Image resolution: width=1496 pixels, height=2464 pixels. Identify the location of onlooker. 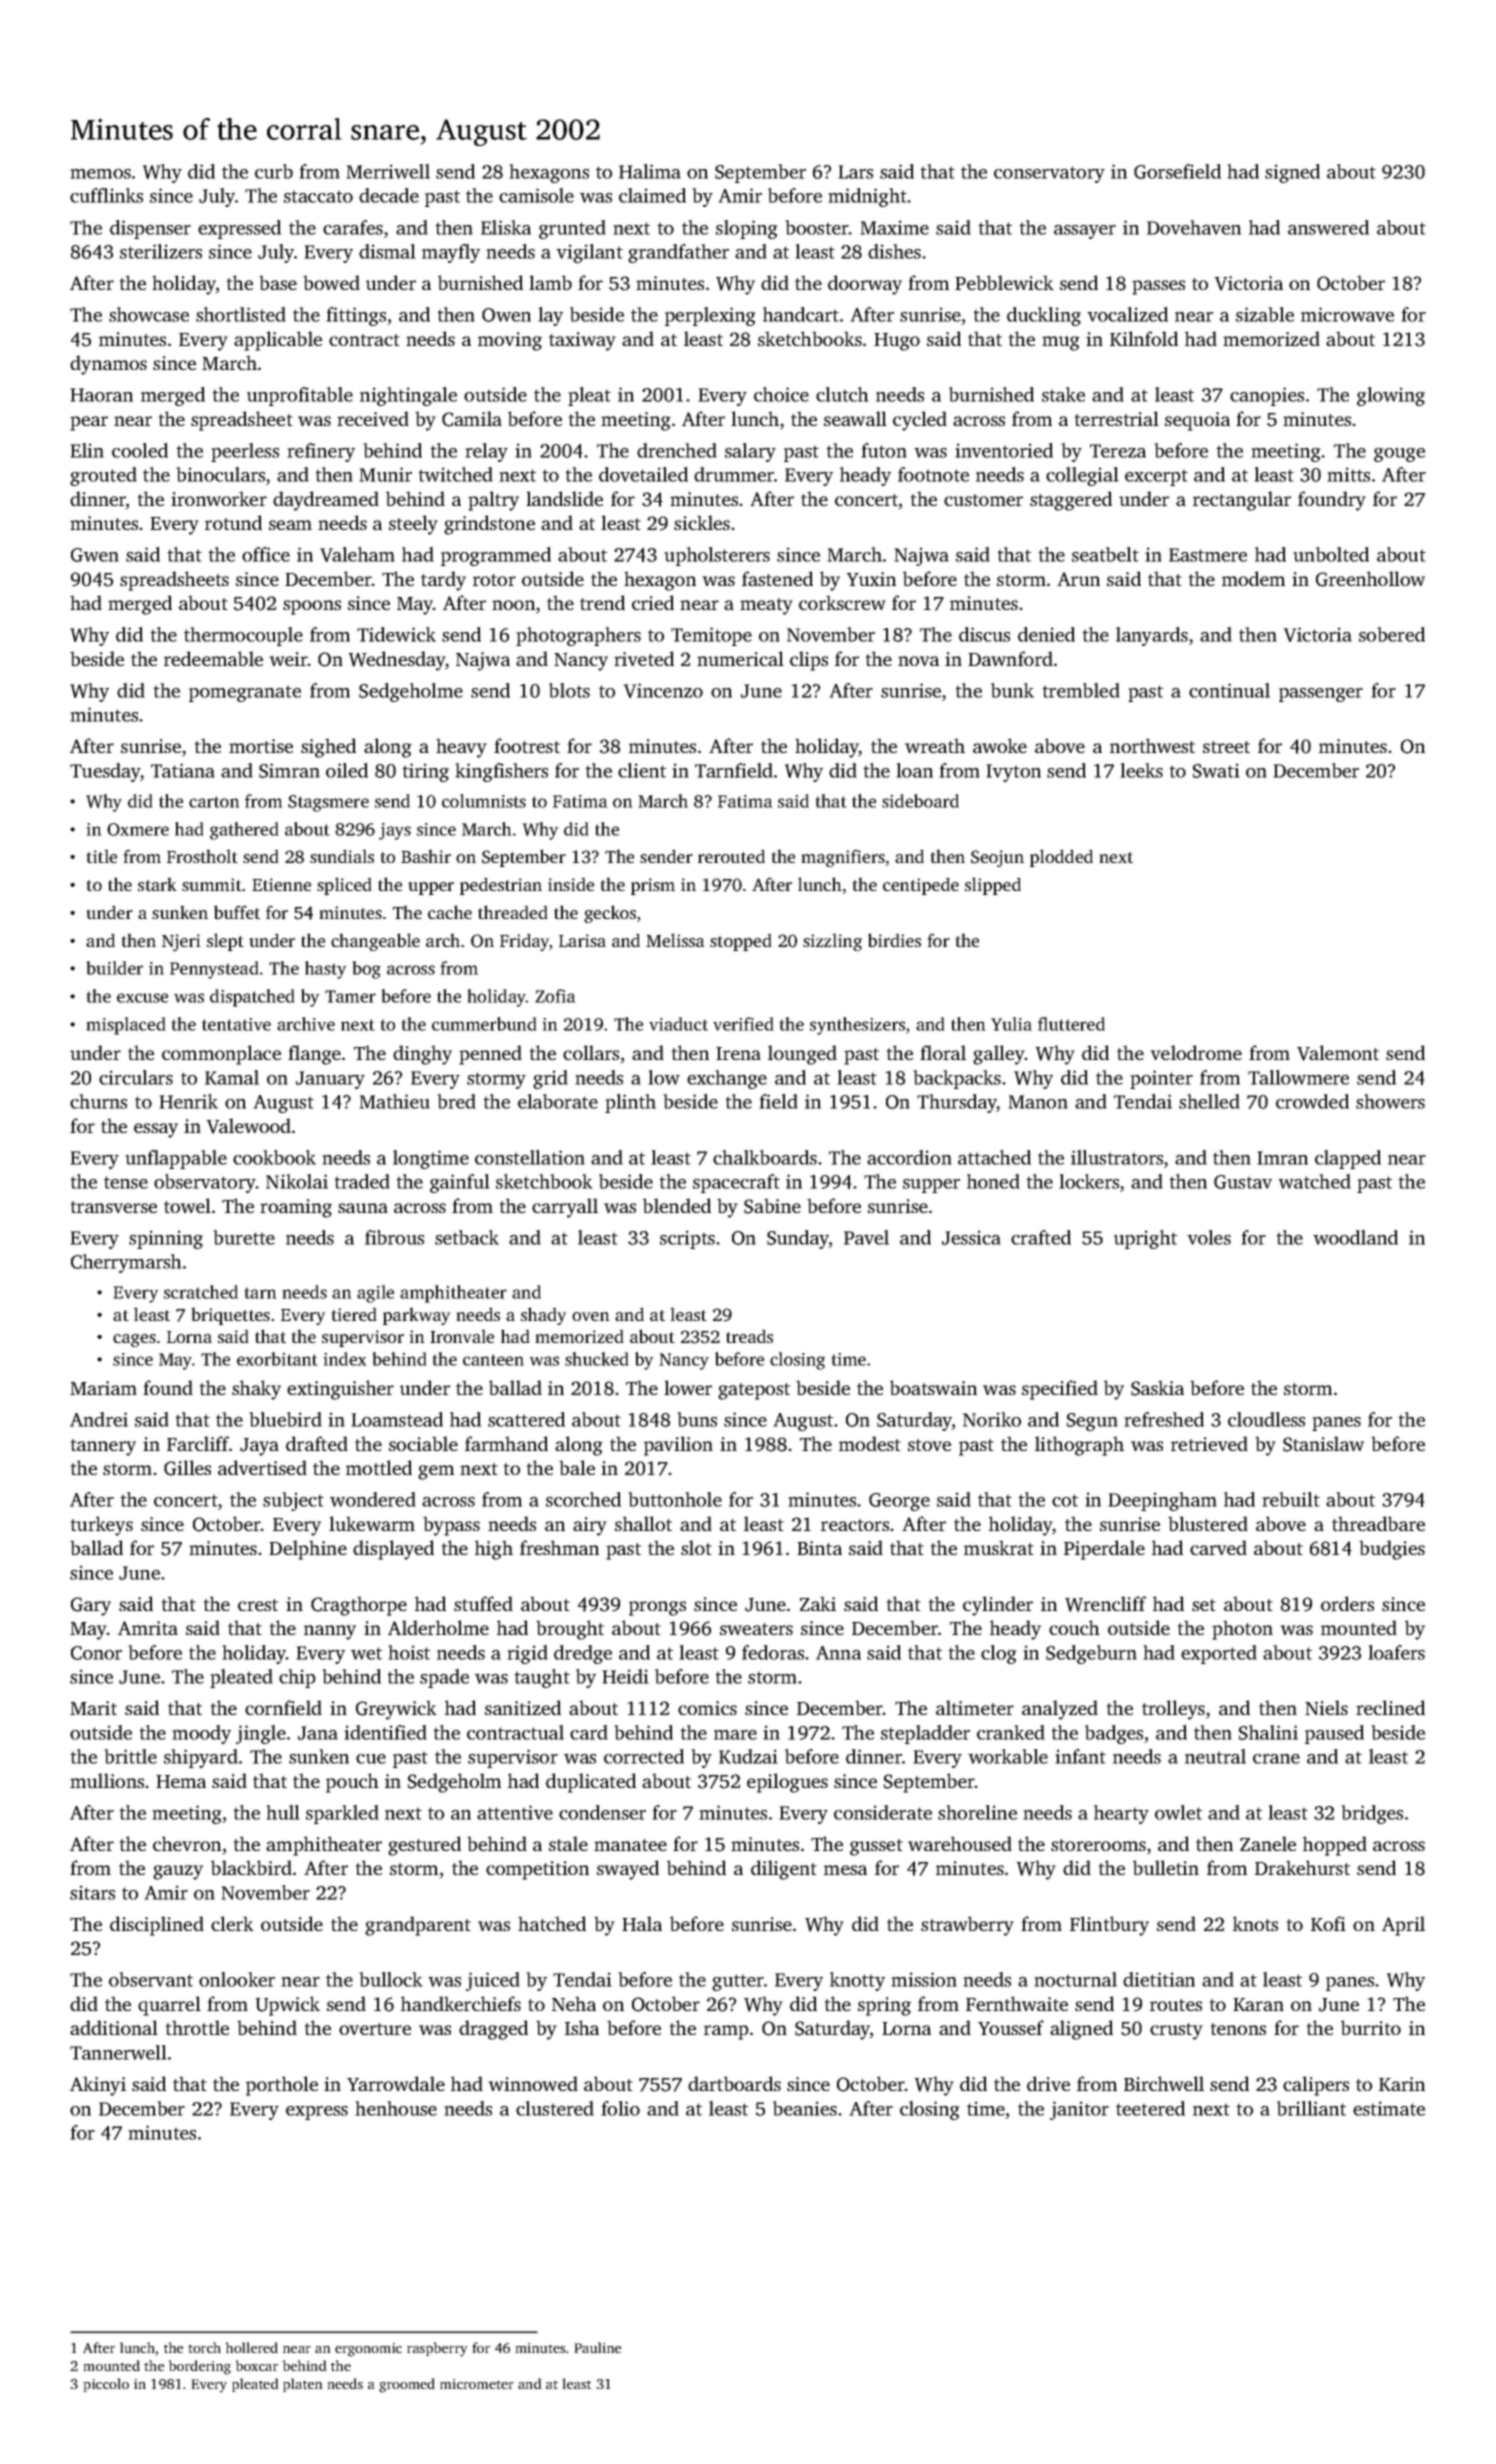
(237, 1979).
